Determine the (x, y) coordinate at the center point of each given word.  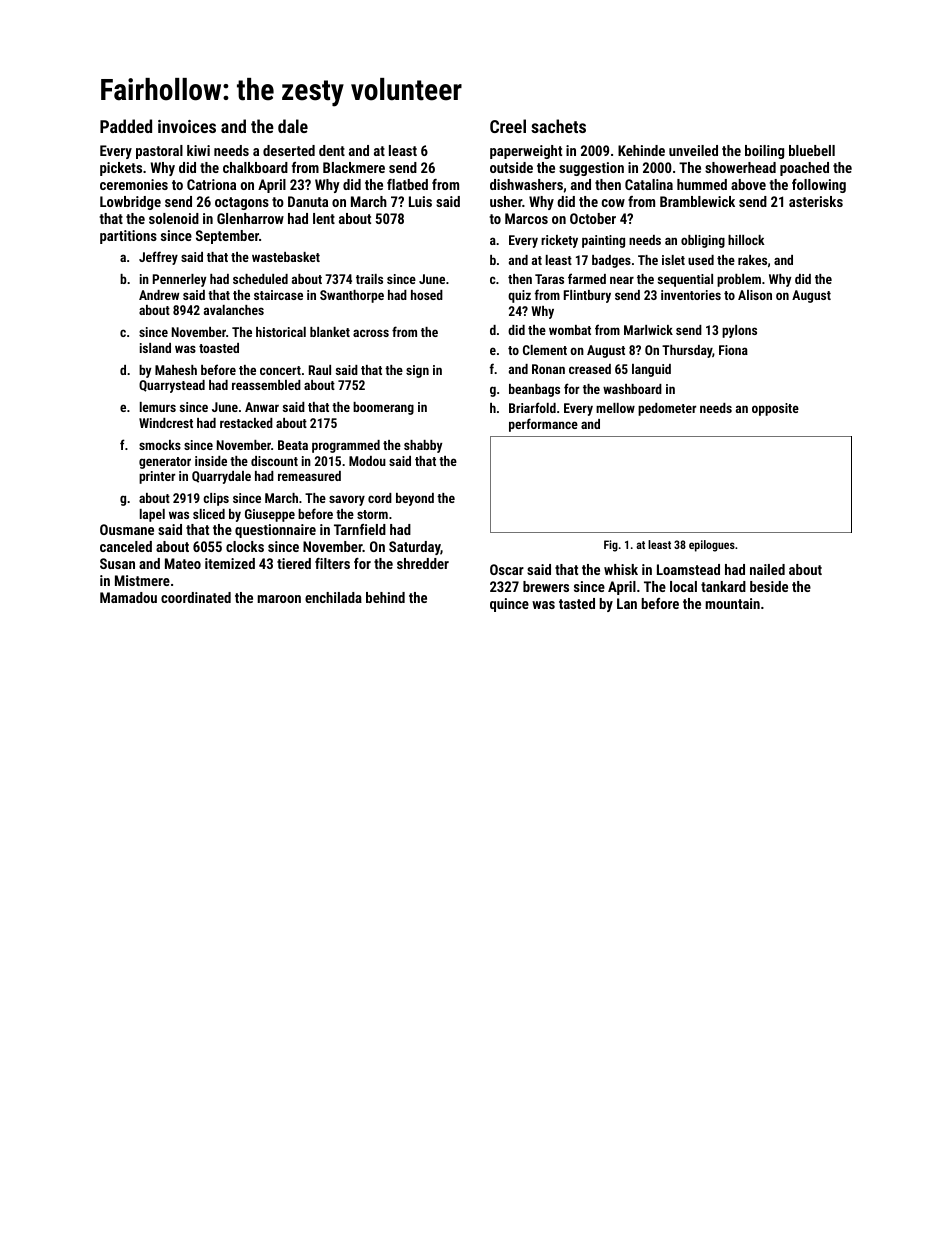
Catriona (211, 184)
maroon (279, 599)
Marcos (526, 218)
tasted (577, 603)
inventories (691, 295)
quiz (519, 296)
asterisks (816, 201)
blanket (330, 332)
